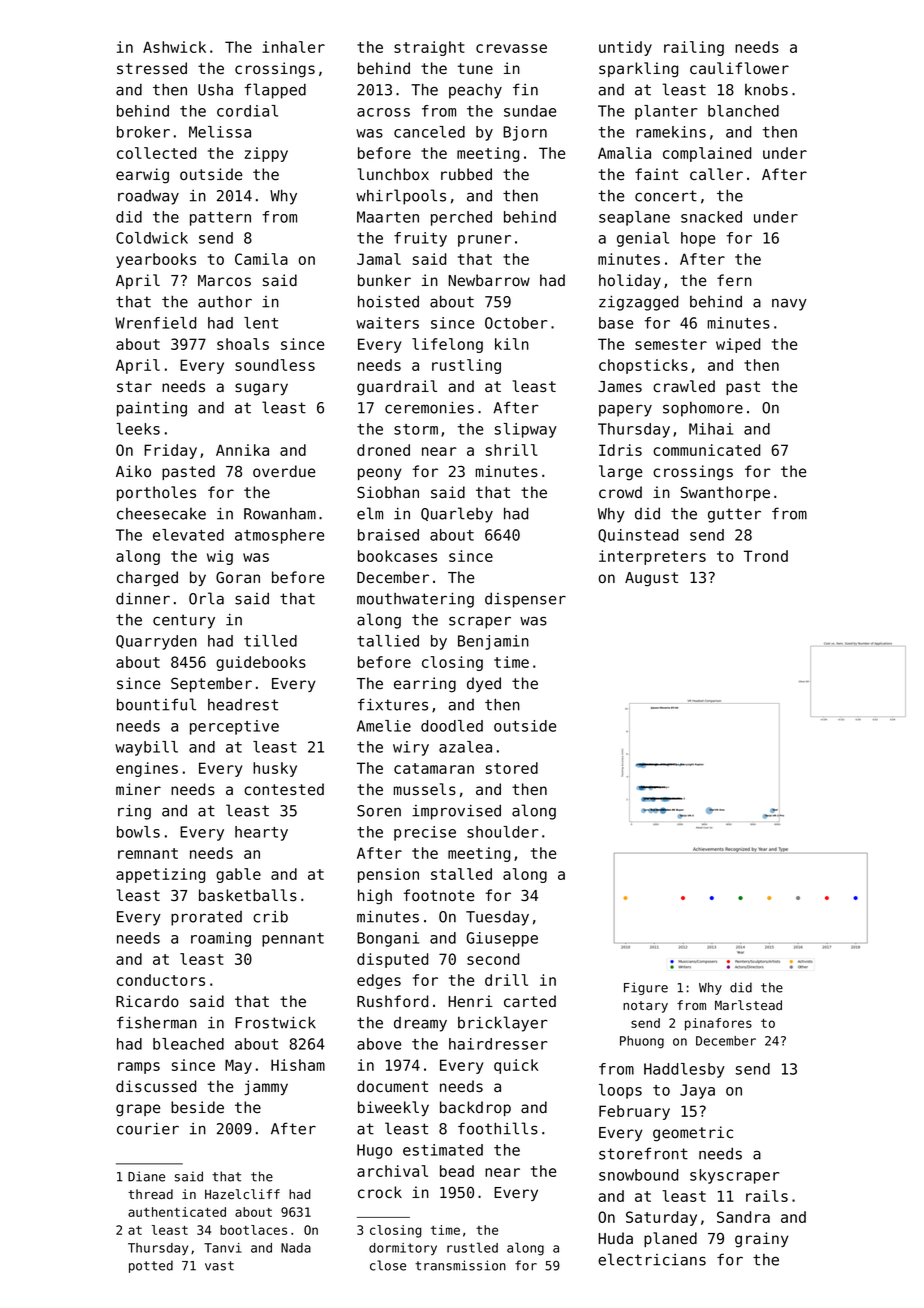  What do you see at coordinates (512, 344) in the page?
I see `kiln` at bounding box center [512, 344].
